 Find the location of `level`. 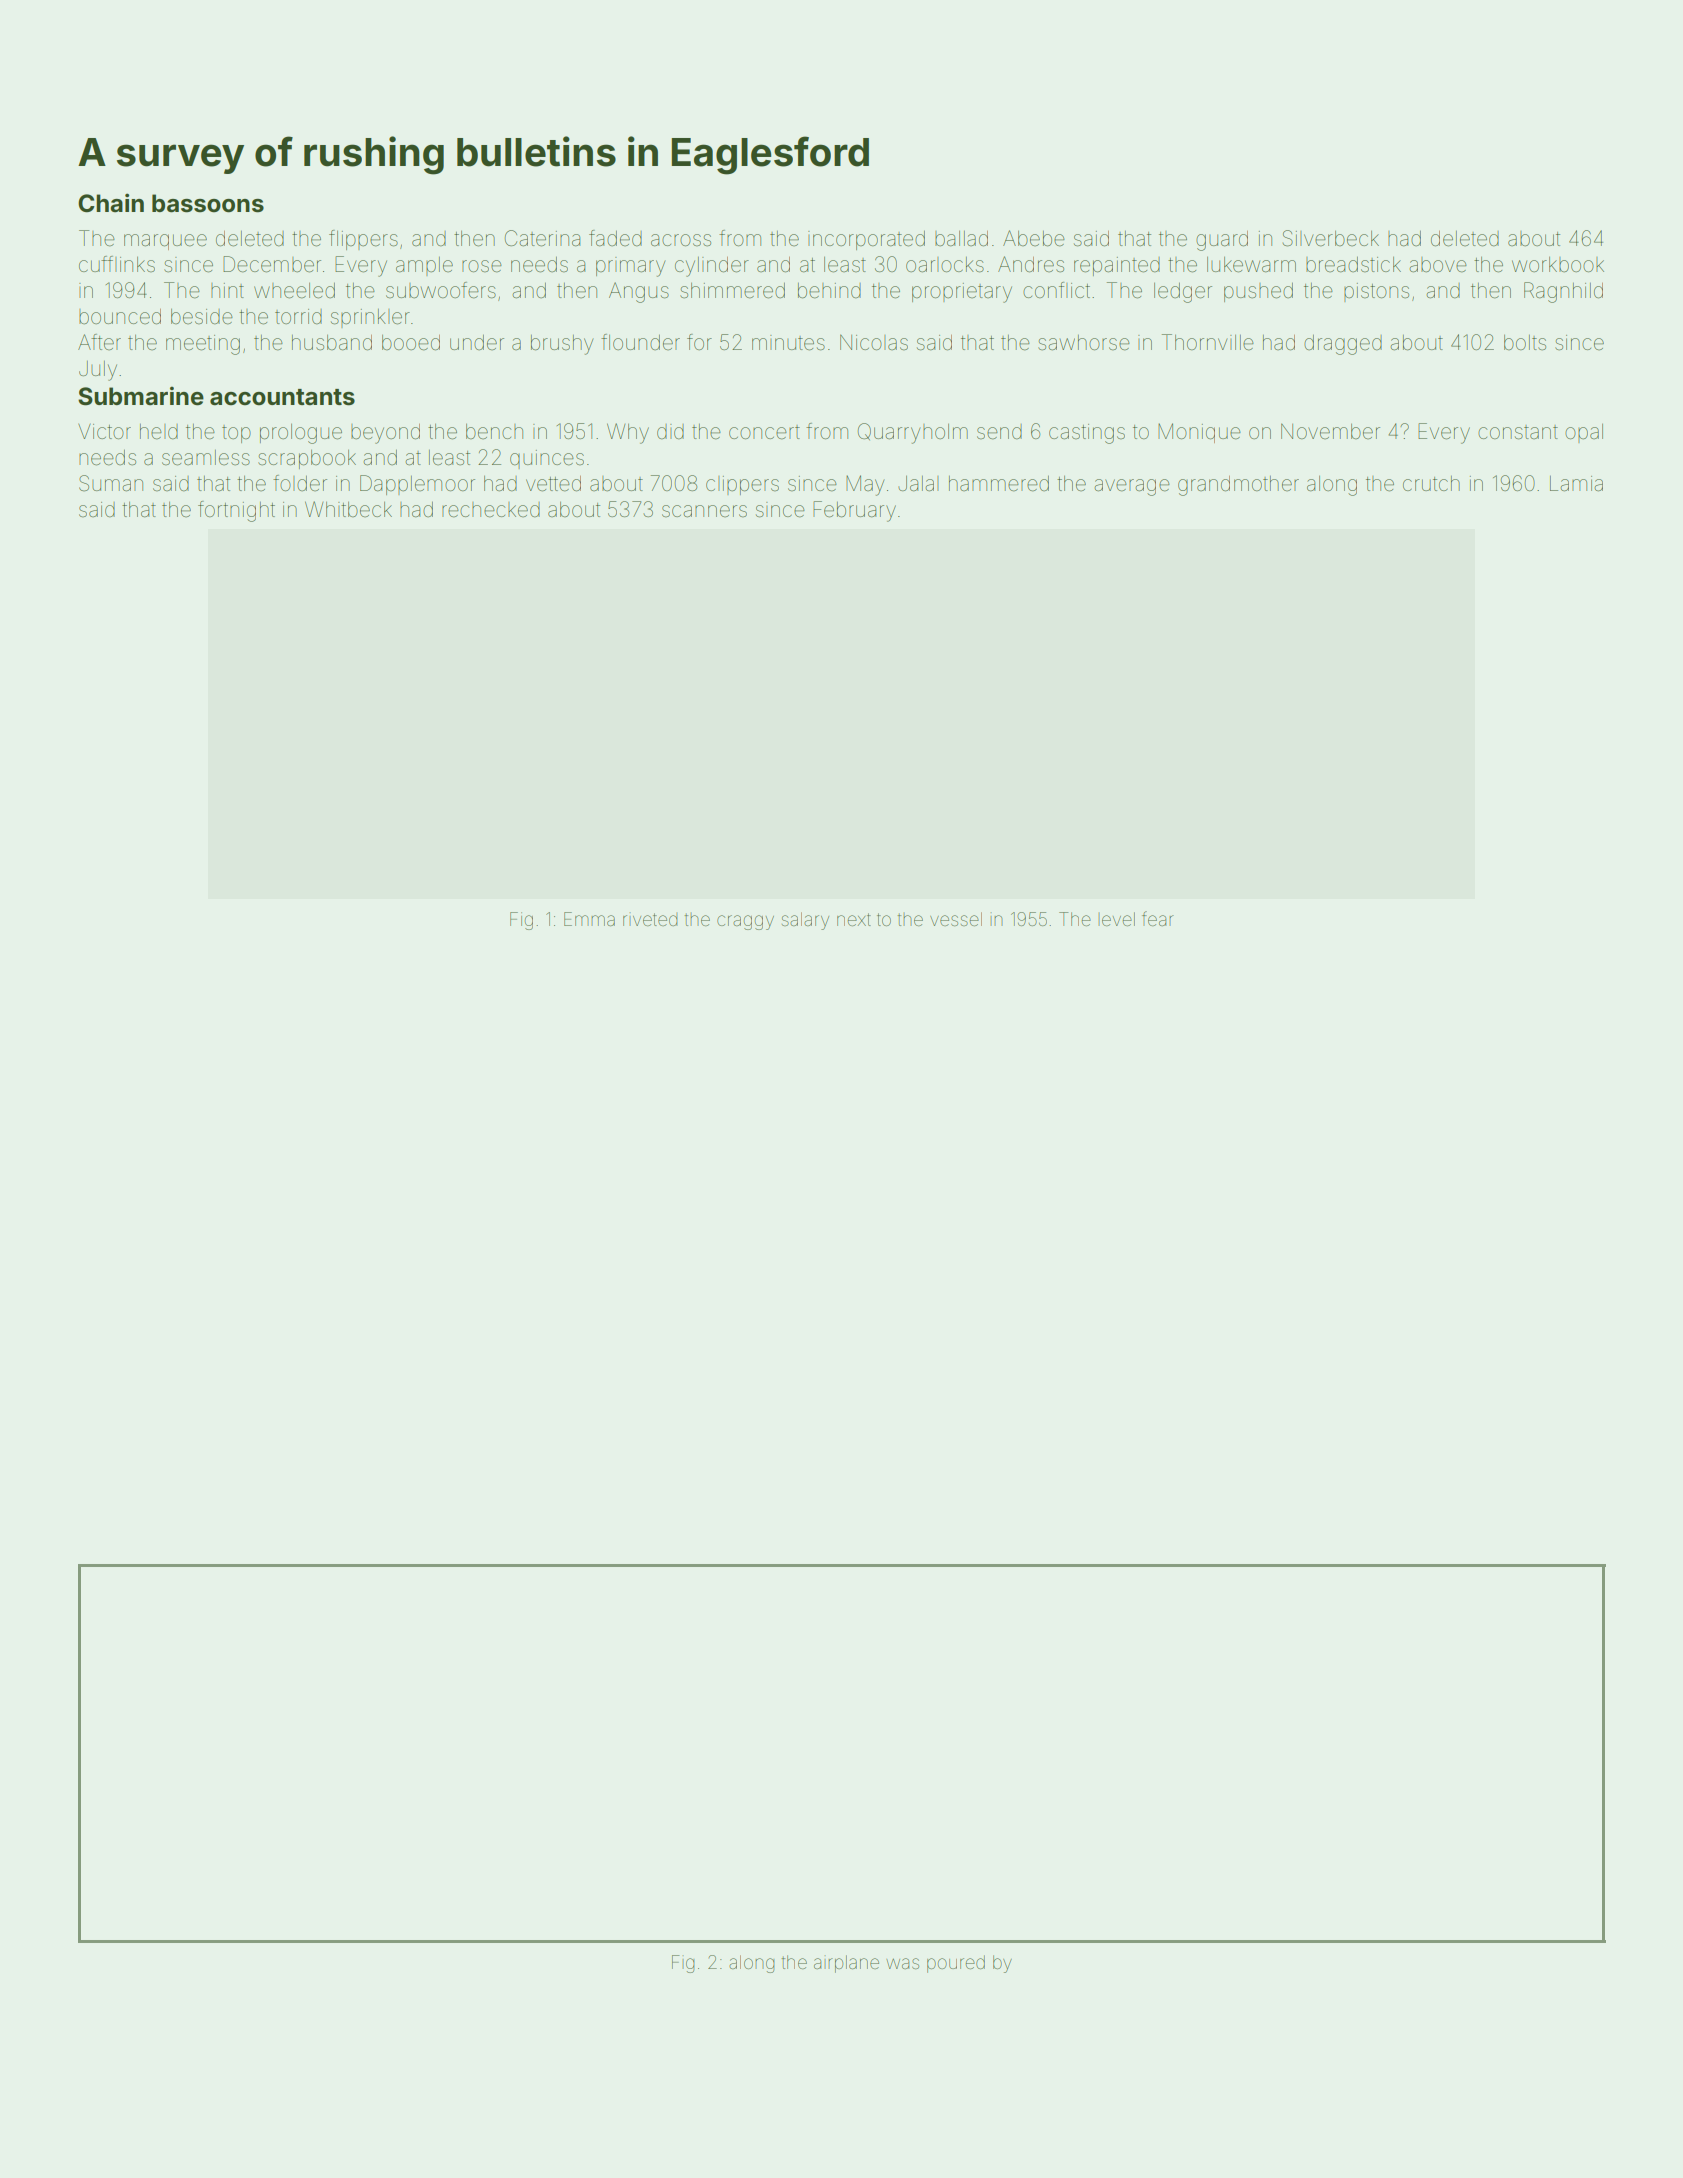

level is located at coordinates (1118, 919).
